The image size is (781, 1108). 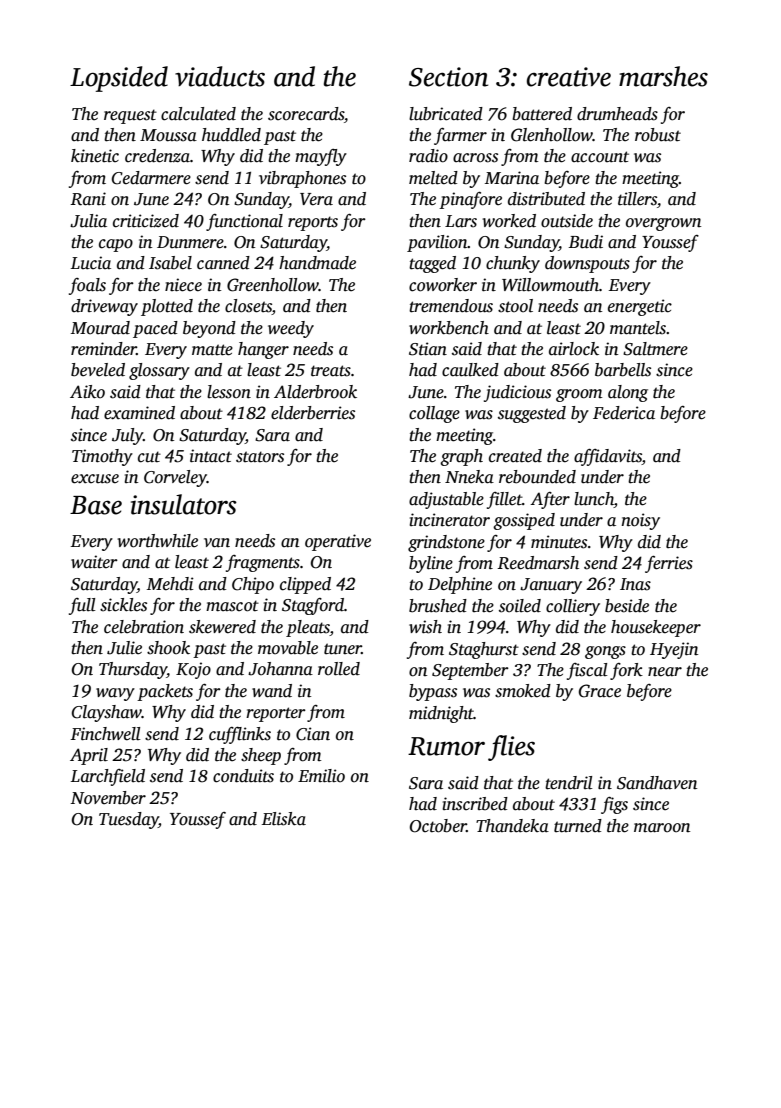 What do you see at coordinates (273, 285) in the document?
I see `Greenhollow` at bounding box center [273, 285].
